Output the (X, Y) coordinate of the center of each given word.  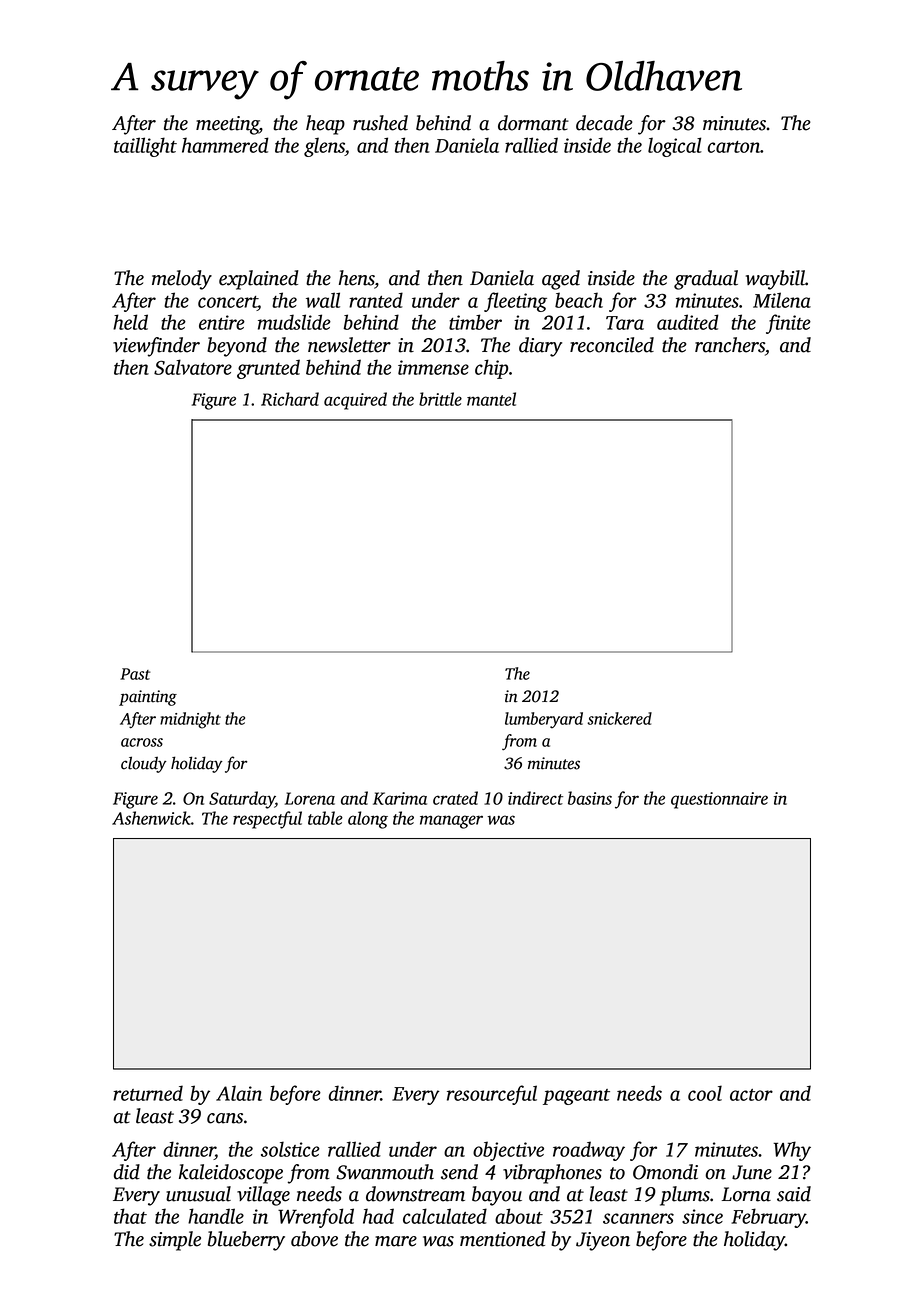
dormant (533, 123)
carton (734, 147)
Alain (239, 1093)
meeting (227, 125)
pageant (576, 1097)
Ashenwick (151, 818)
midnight (190, 720)
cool (705, 1093)
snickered (619, 718)
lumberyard (544, 720)
